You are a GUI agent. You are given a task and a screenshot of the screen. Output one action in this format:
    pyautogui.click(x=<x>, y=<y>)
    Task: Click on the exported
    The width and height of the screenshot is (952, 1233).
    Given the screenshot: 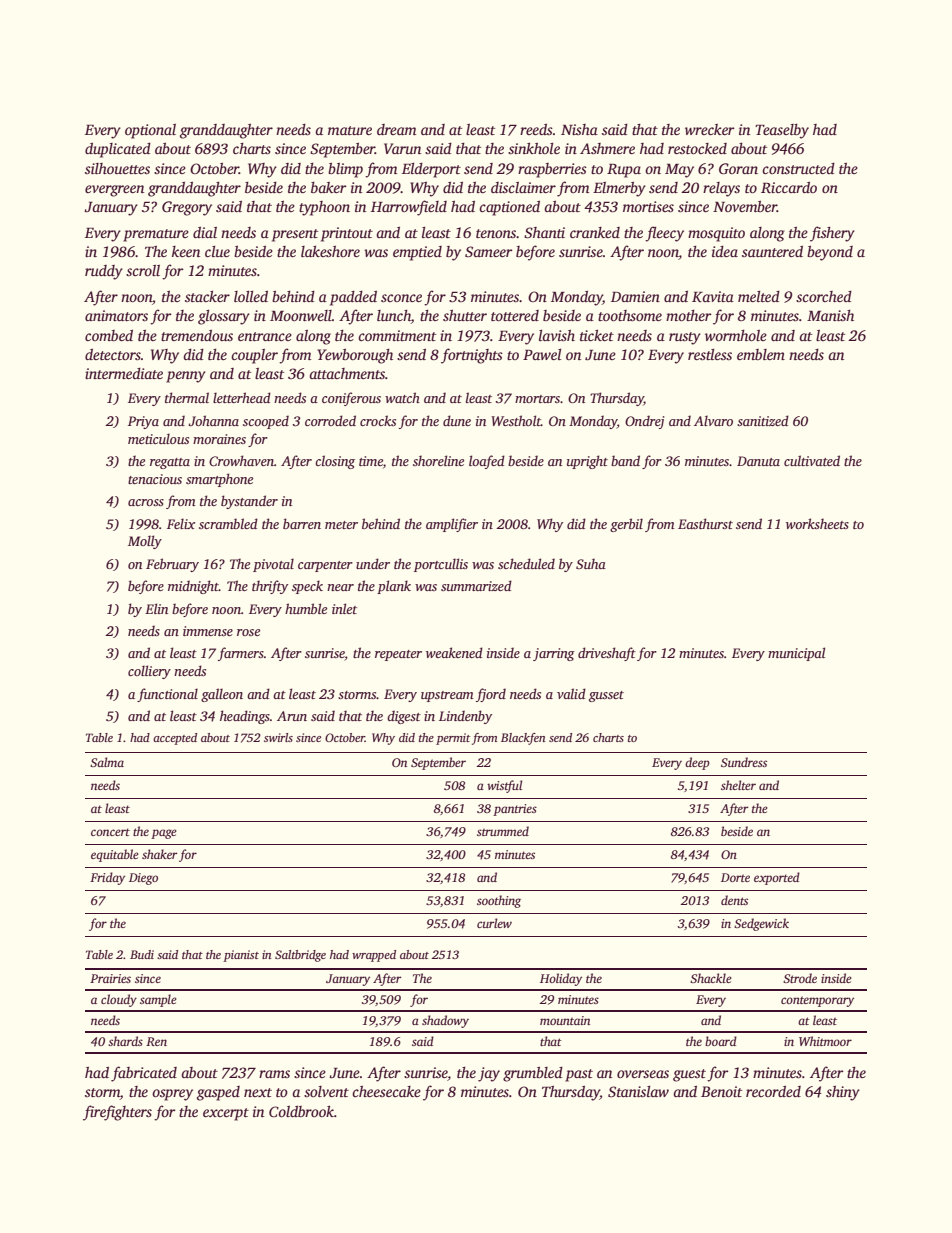 What is the action you would take?
    pyautogui.click(x=777, y=878)
